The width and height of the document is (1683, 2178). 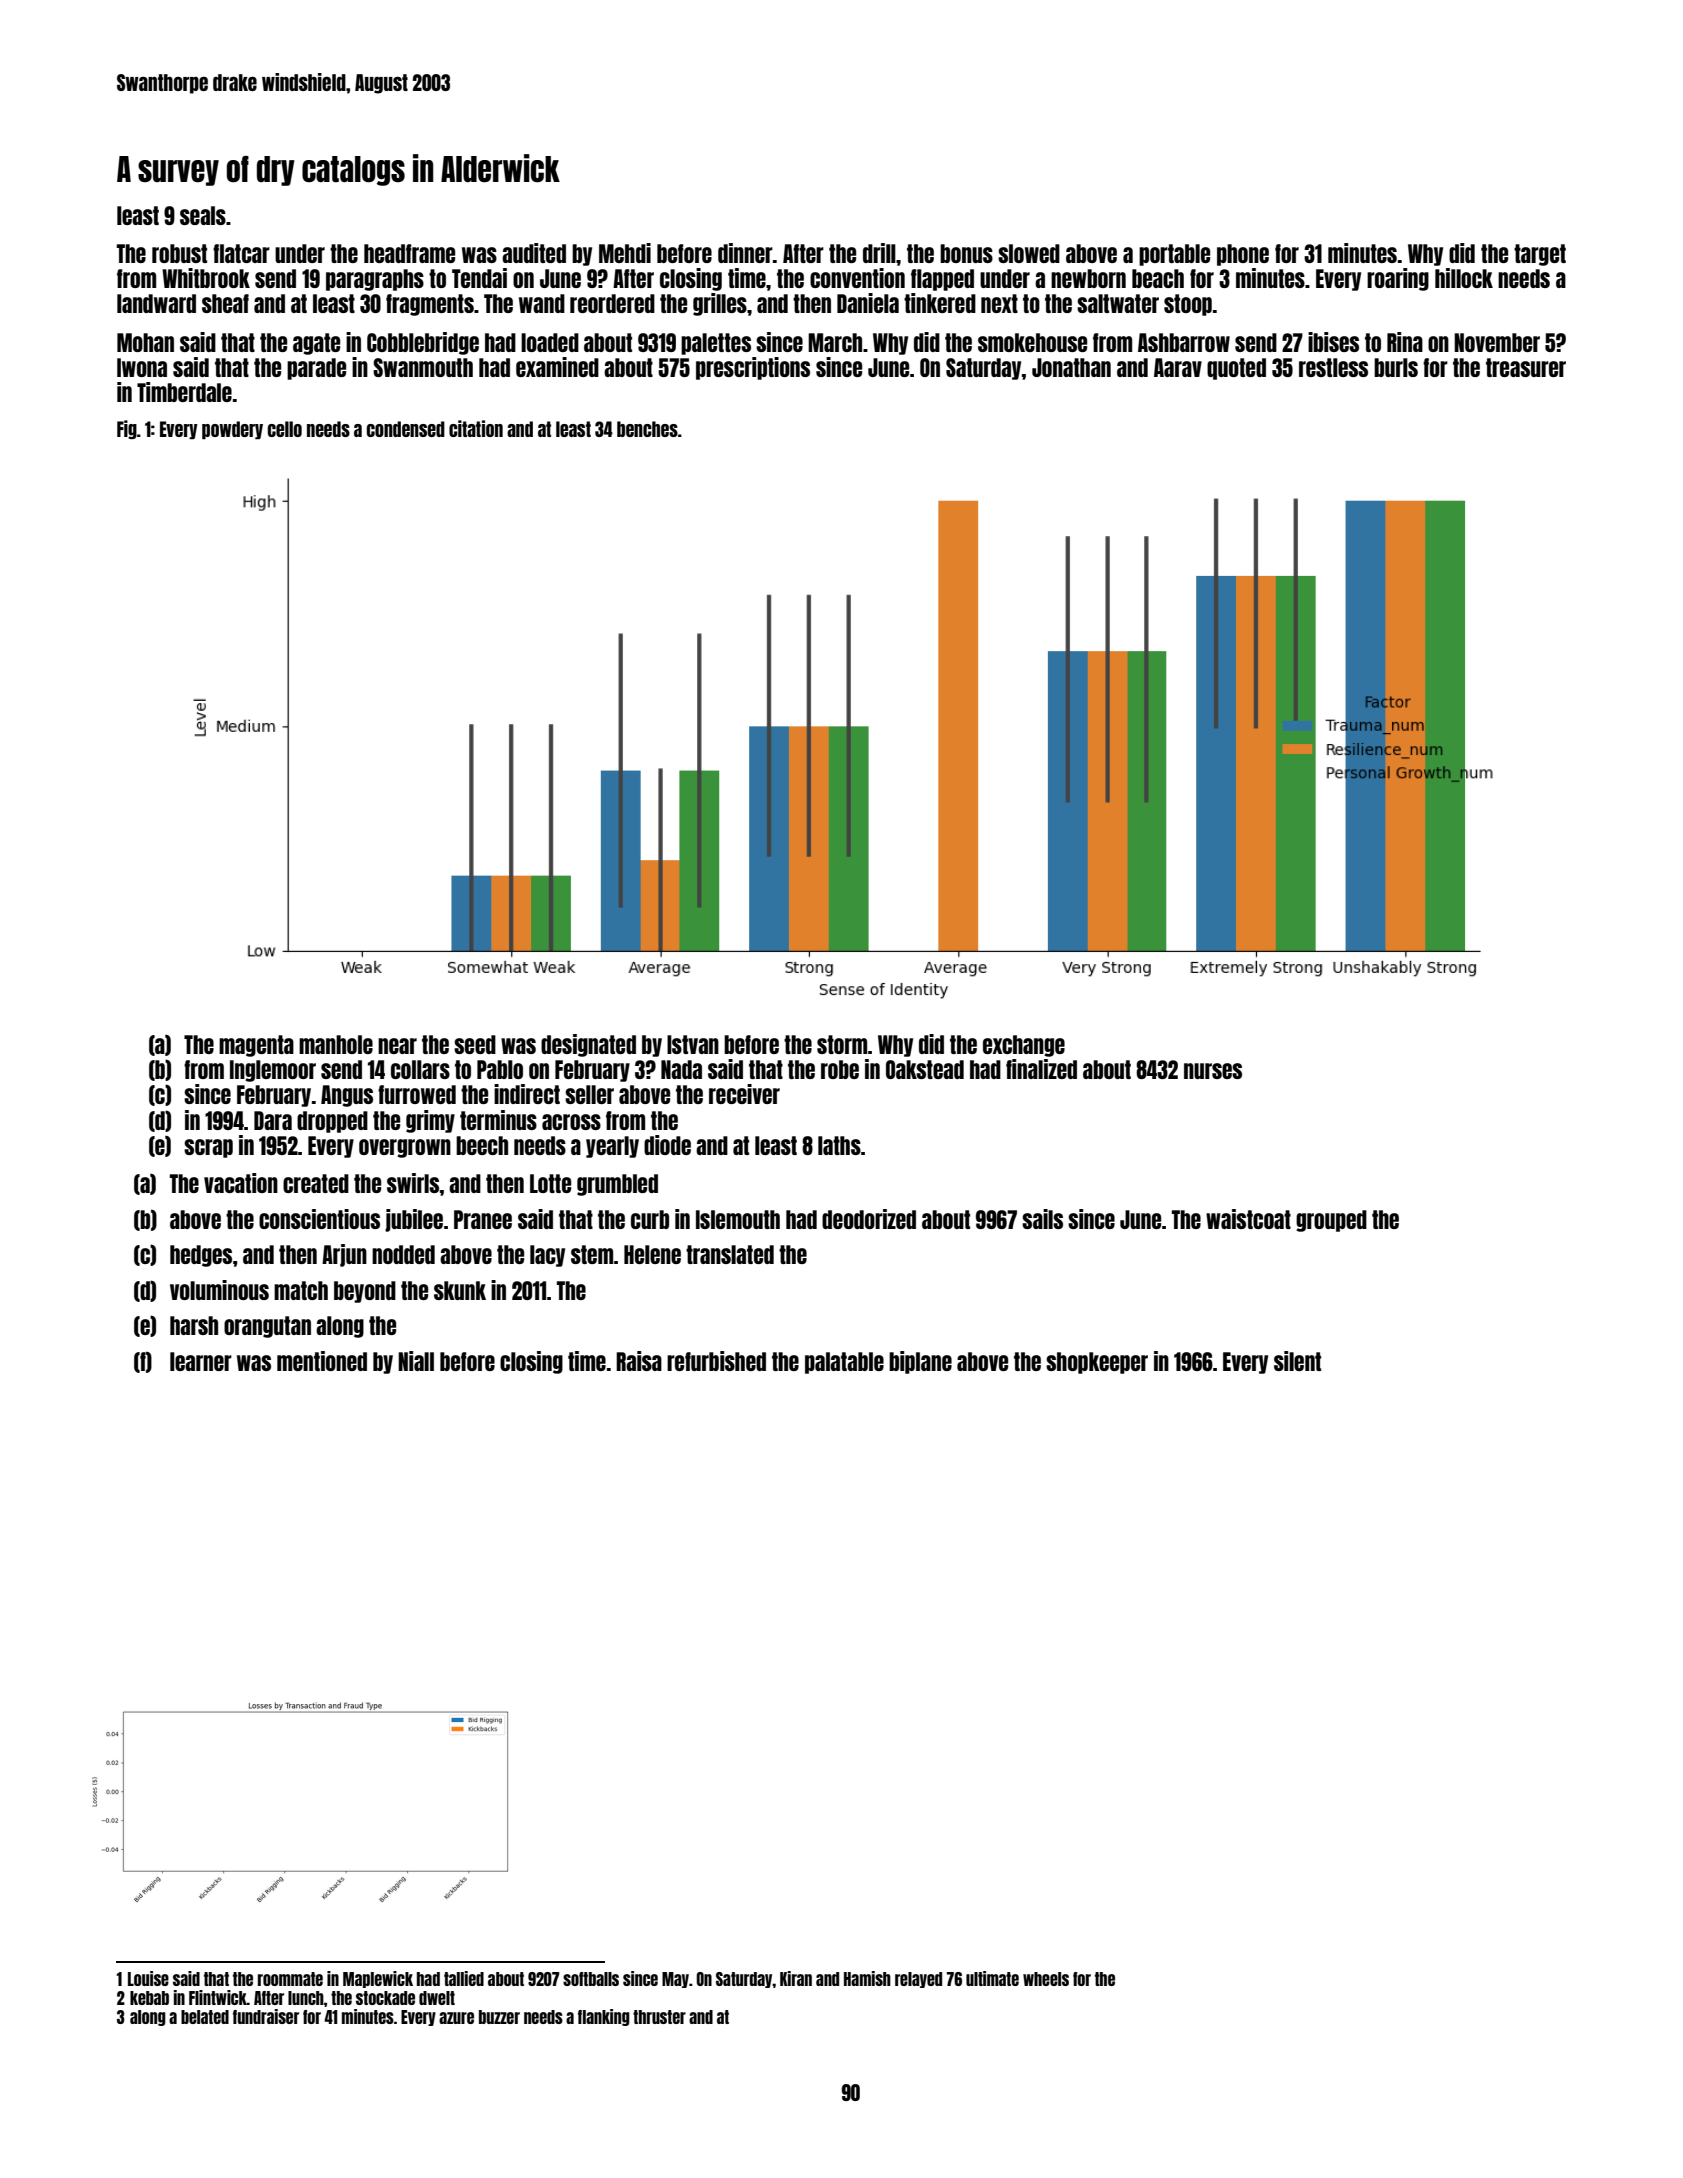 I want to click on magenta, so click(x=256, y=1046).
